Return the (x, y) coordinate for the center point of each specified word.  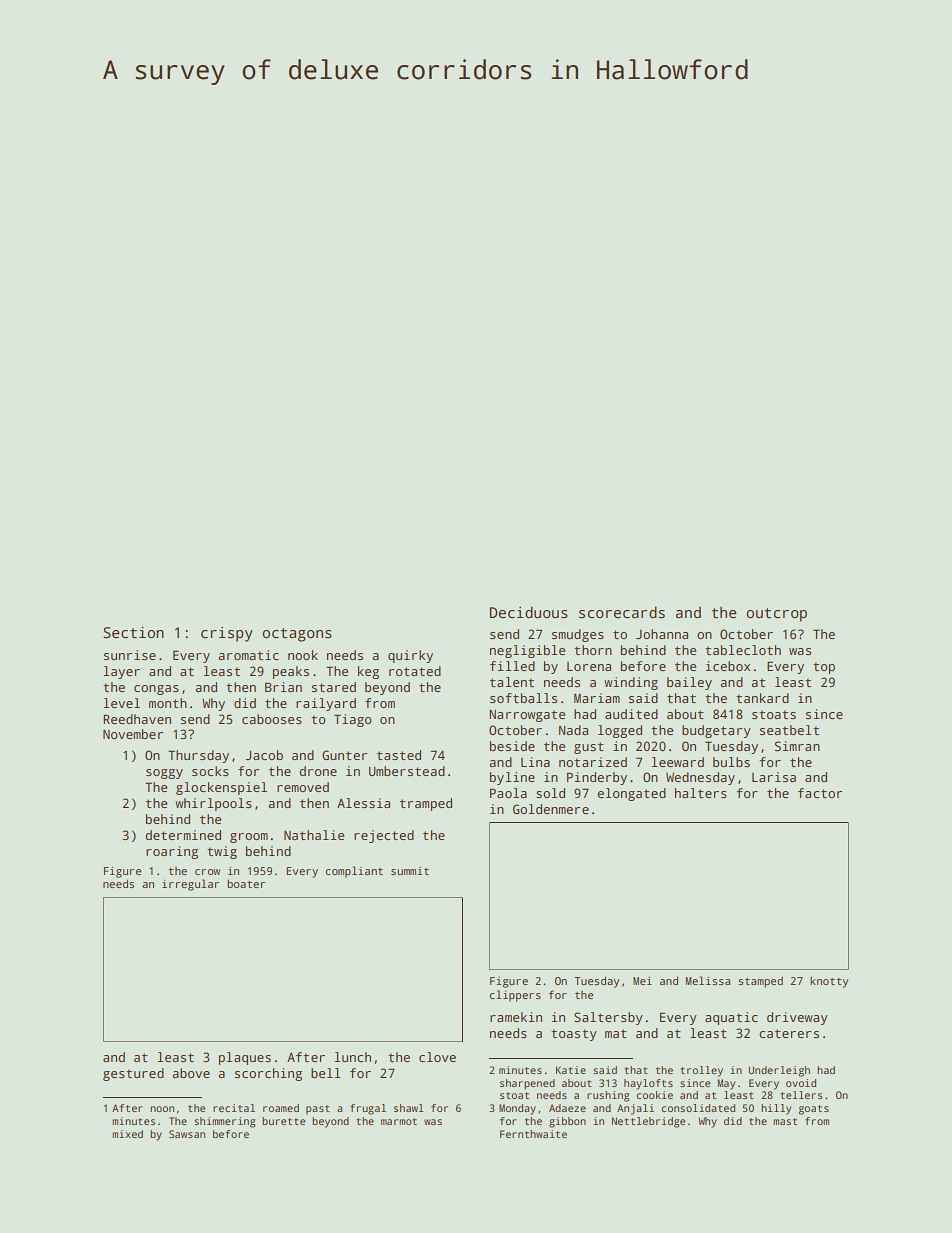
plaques (245, 1058)
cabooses (272, 719)
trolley (701, 1071)
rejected (384, 836)
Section (133, 633)
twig (222, 852)
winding (631, 683)
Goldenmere (551, 809)
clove (437, 1057)
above (191, 1073)
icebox (728, 666)
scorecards (622, 612)
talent (512, 682)
